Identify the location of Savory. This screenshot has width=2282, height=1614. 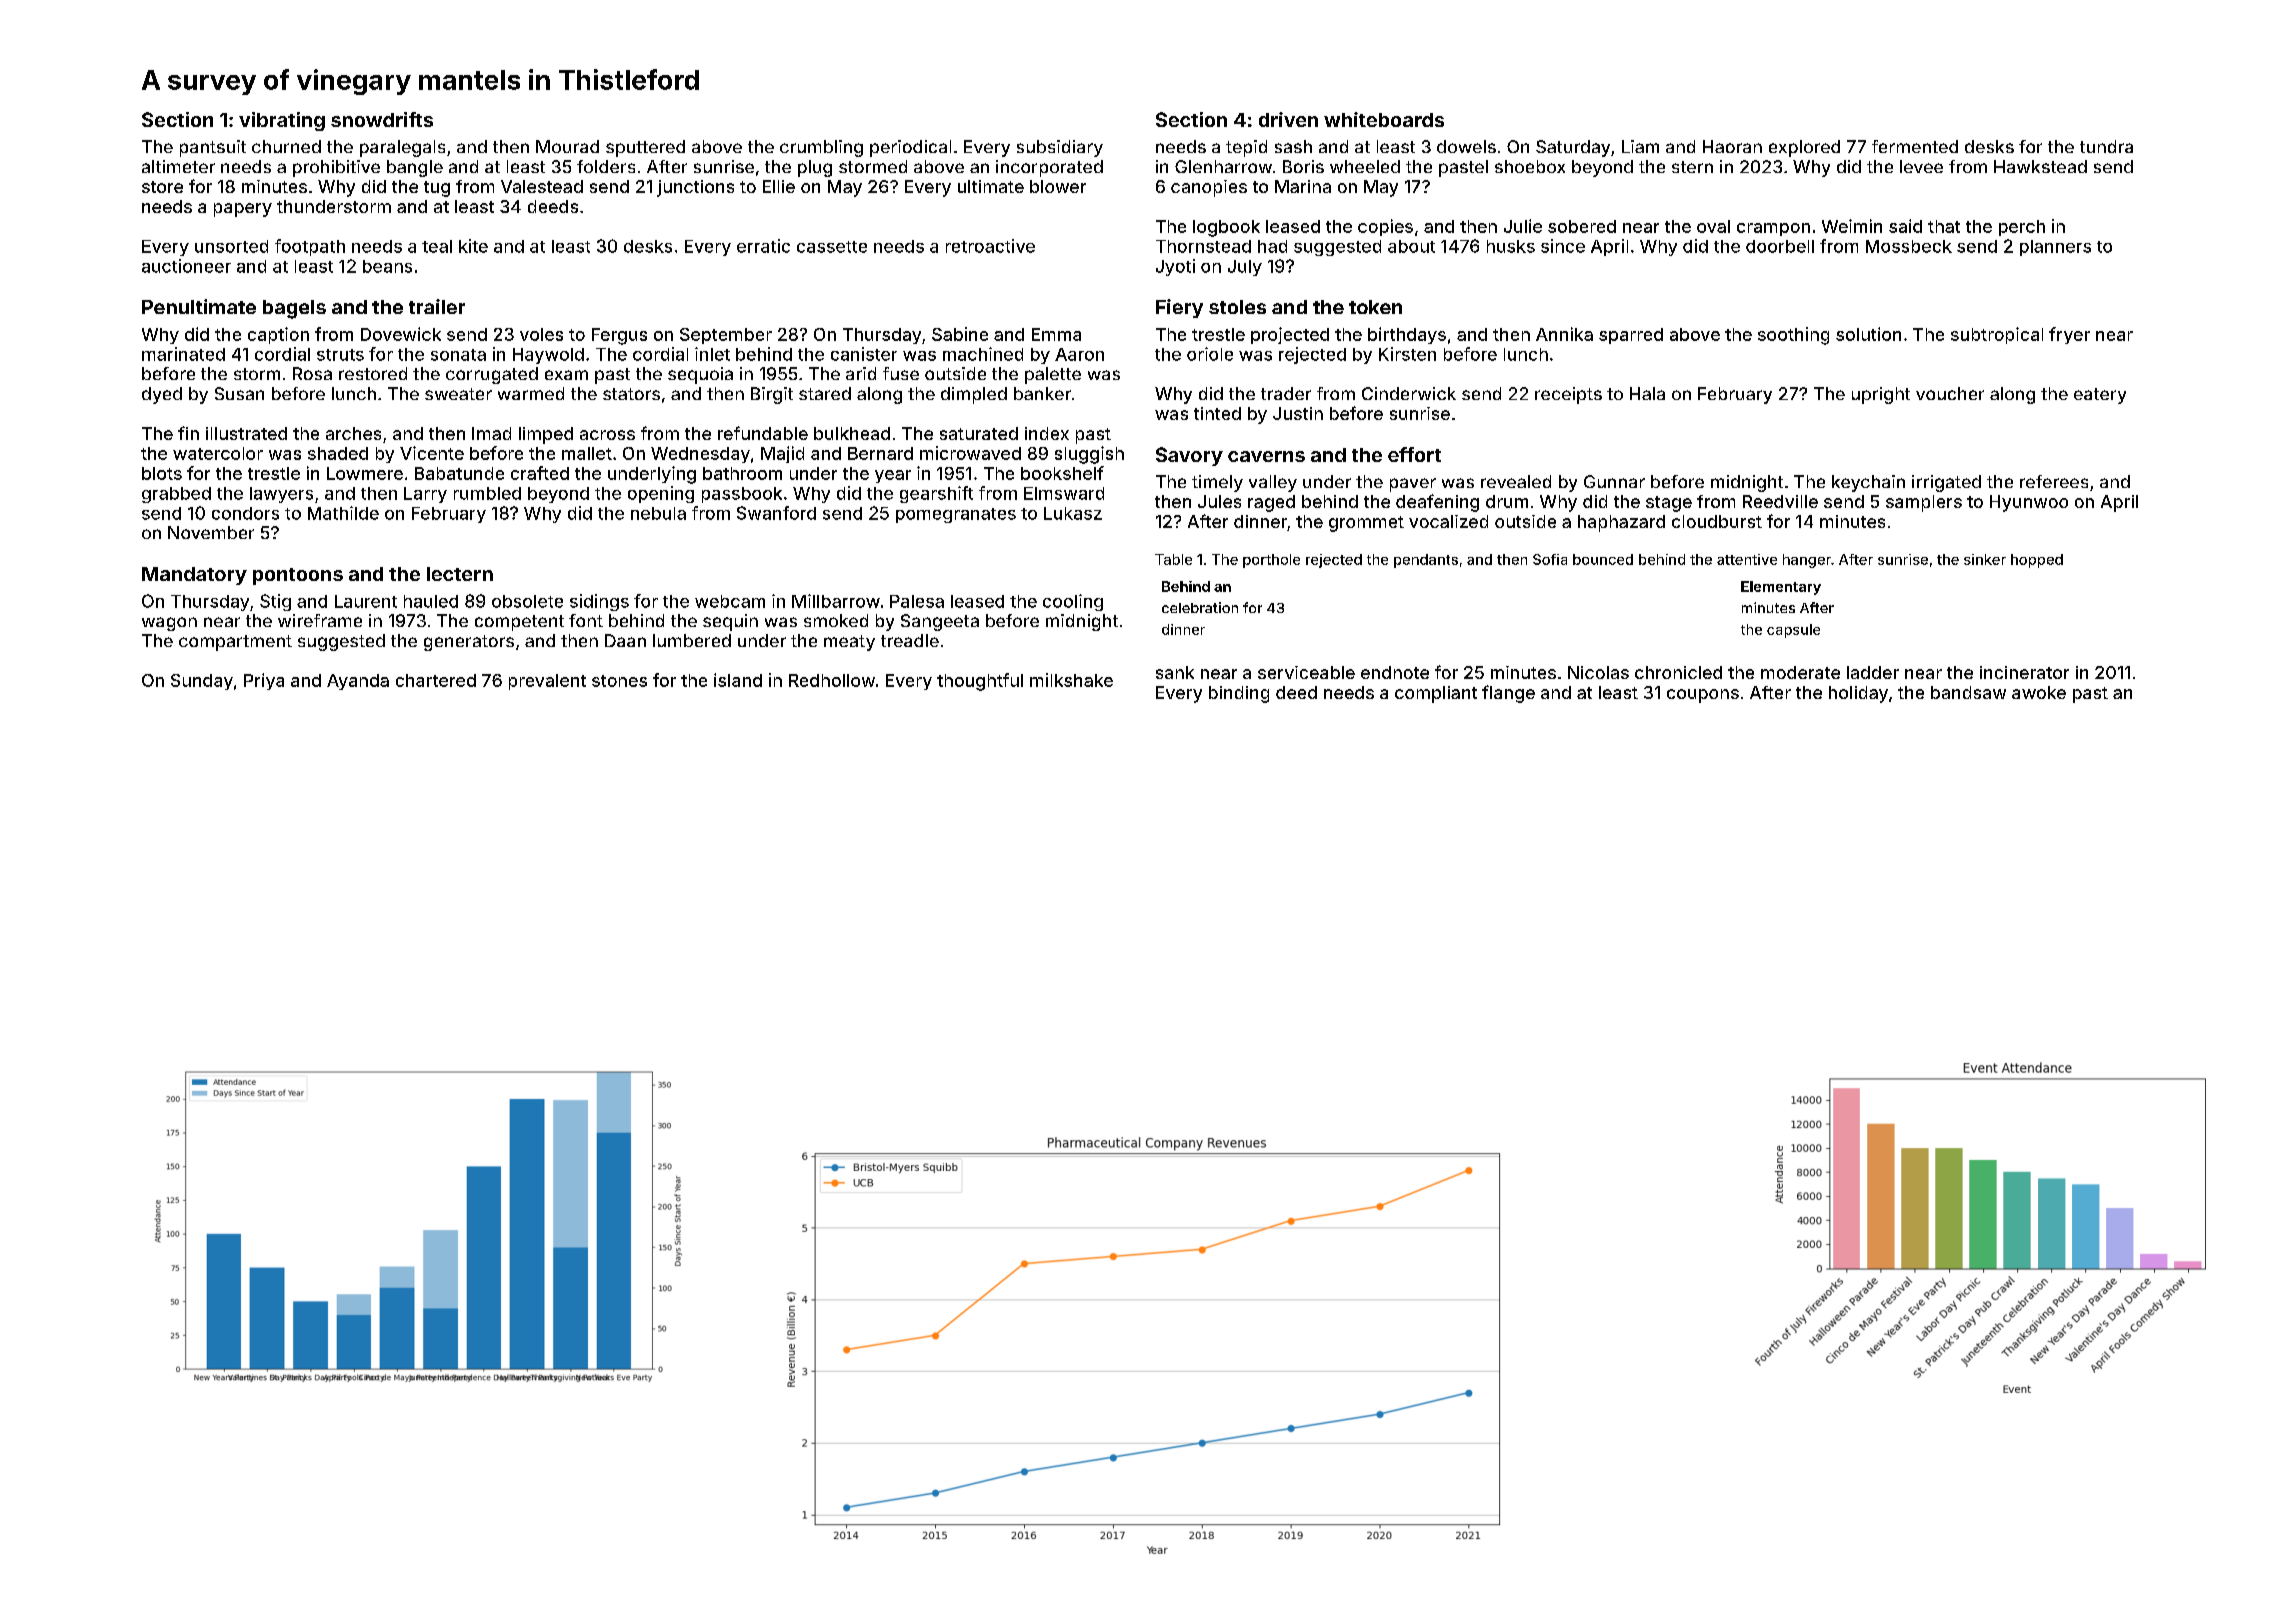
(1189, 456).
